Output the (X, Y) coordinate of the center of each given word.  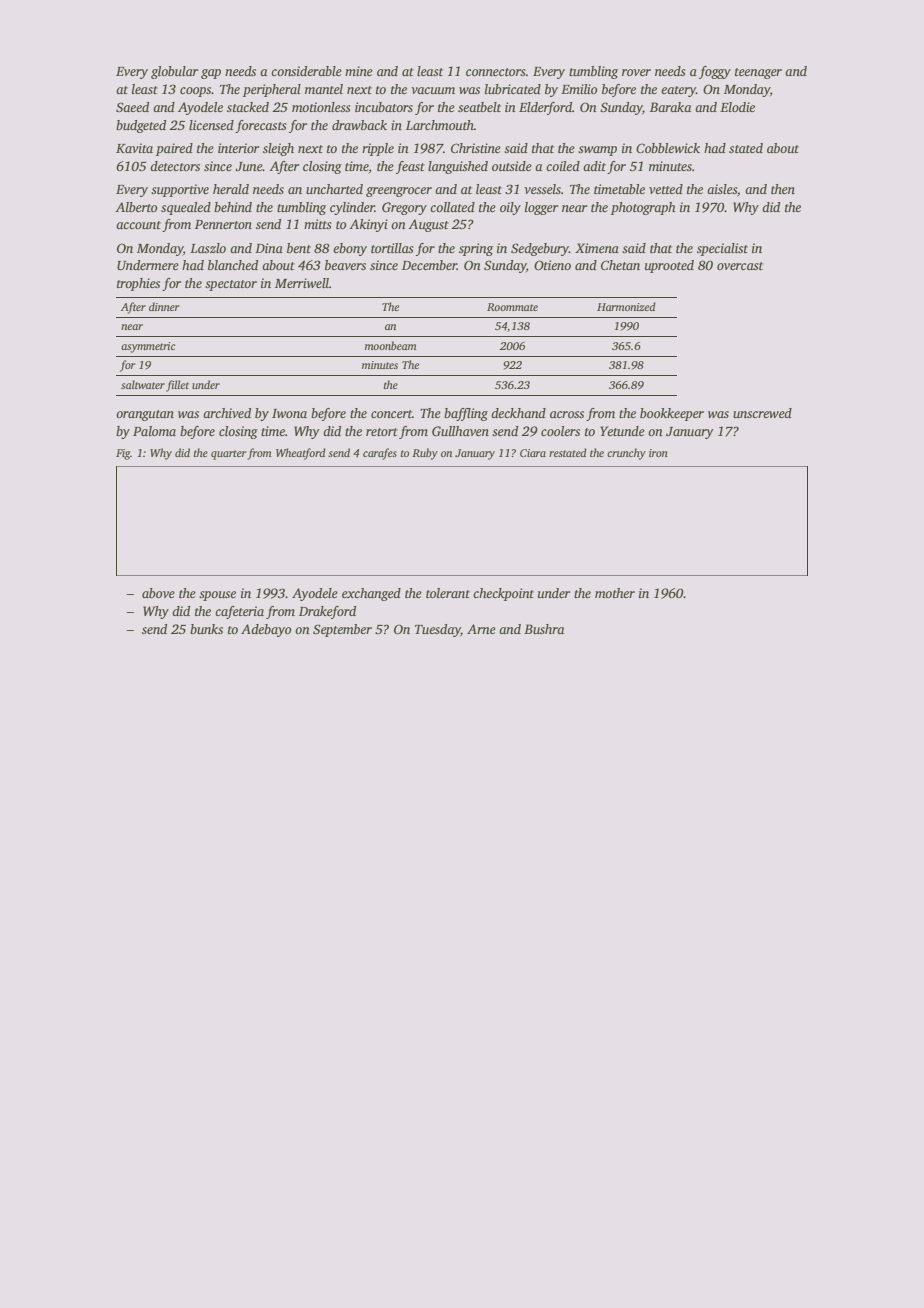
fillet (177, 386)
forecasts (261, 126)
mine (359, 71)
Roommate (512, 307)
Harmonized (626, 306)
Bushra (544, 629)
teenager (758, 73)
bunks (206, 629)
